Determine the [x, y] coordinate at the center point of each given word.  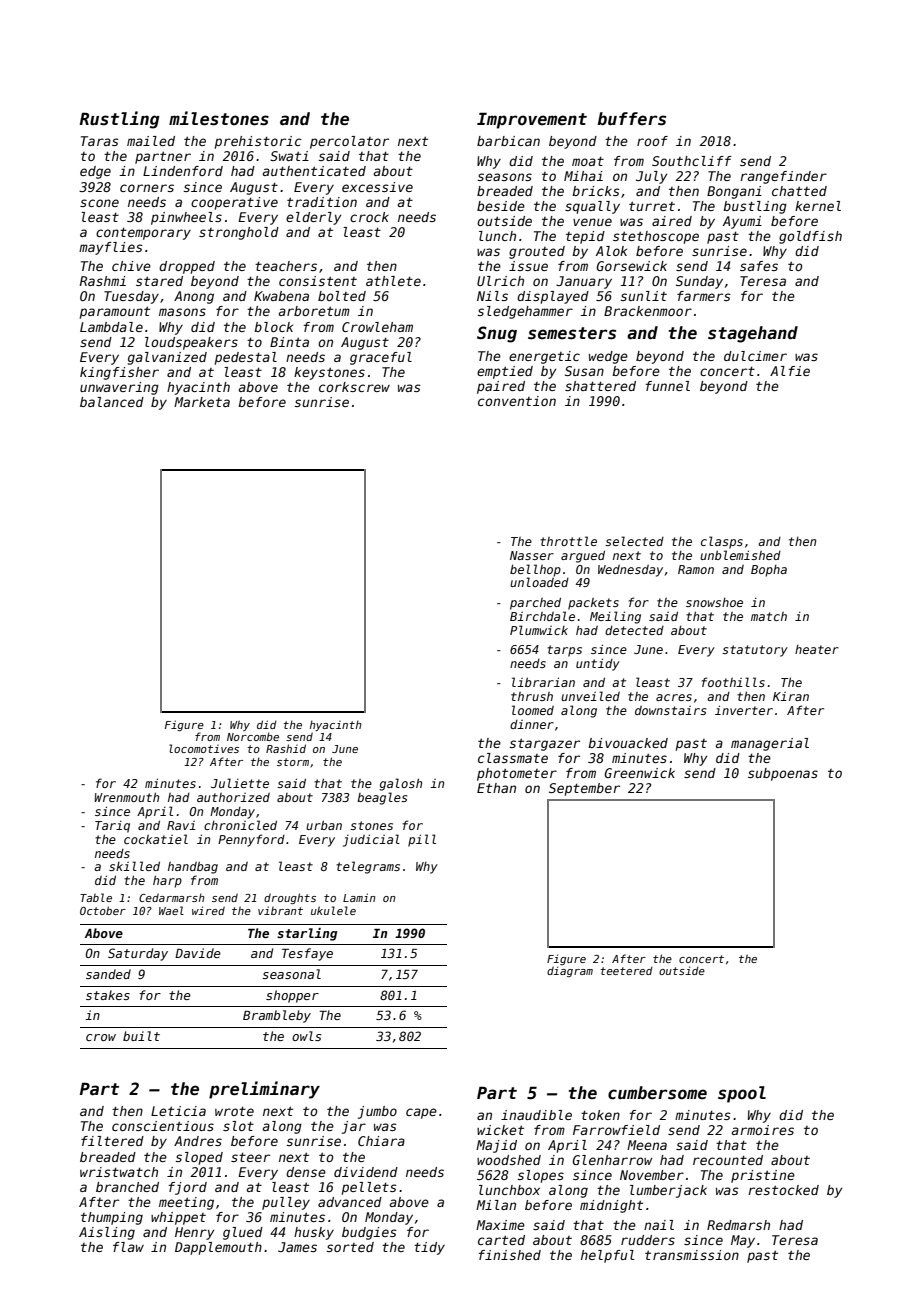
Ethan [496, 788]
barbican [508, 141]
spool [742, 1094]
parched [535, 603]
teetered [626, 970]
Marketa [202, 402]
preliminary [264, 1090]
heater [817, 649]
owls [306, 1036]
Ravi [181, 825]
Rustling [119, 120]
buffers [631, 119]
